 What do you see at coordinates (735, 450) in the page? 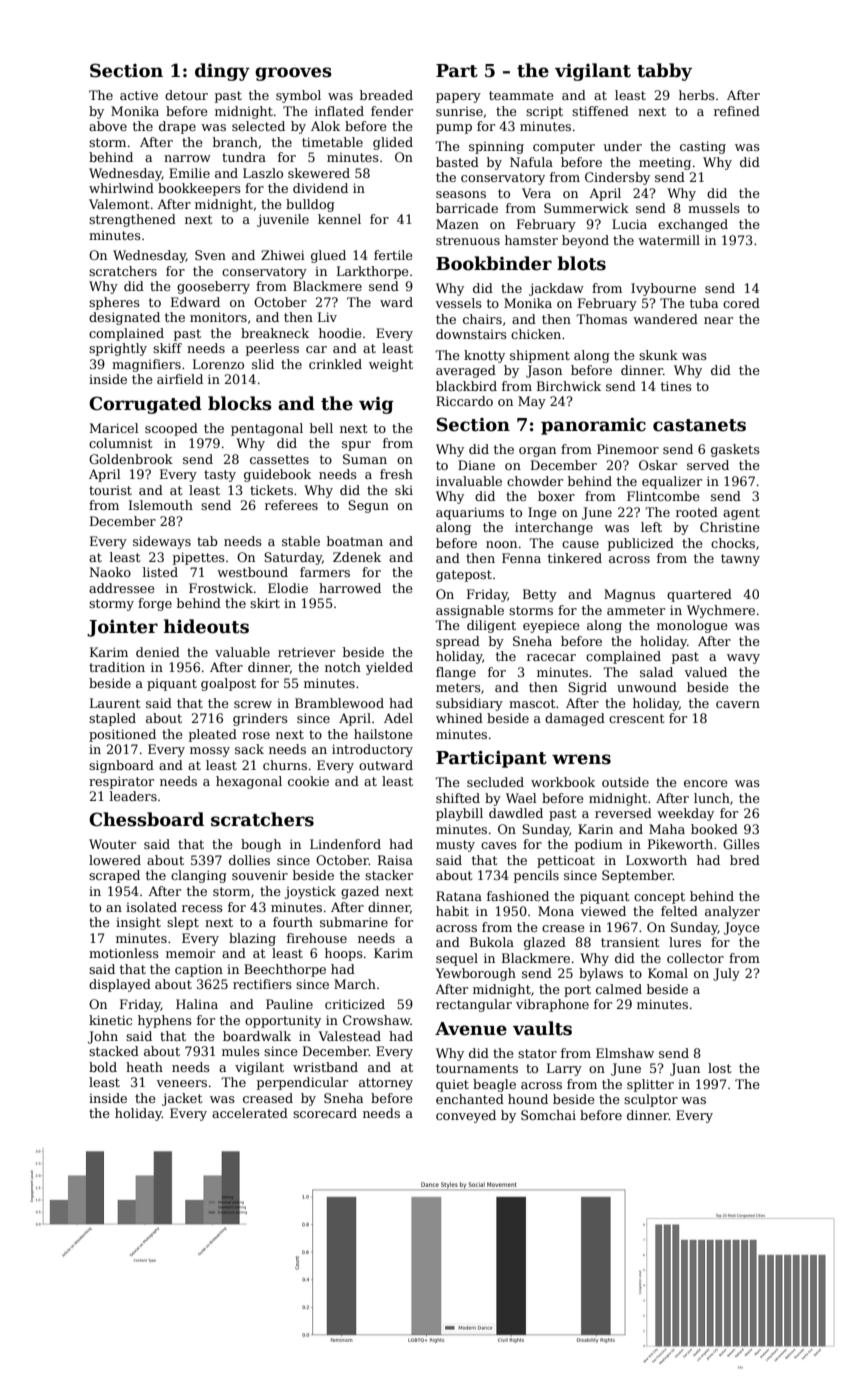
I see `gaskets` at bounding box center [735, 450].
